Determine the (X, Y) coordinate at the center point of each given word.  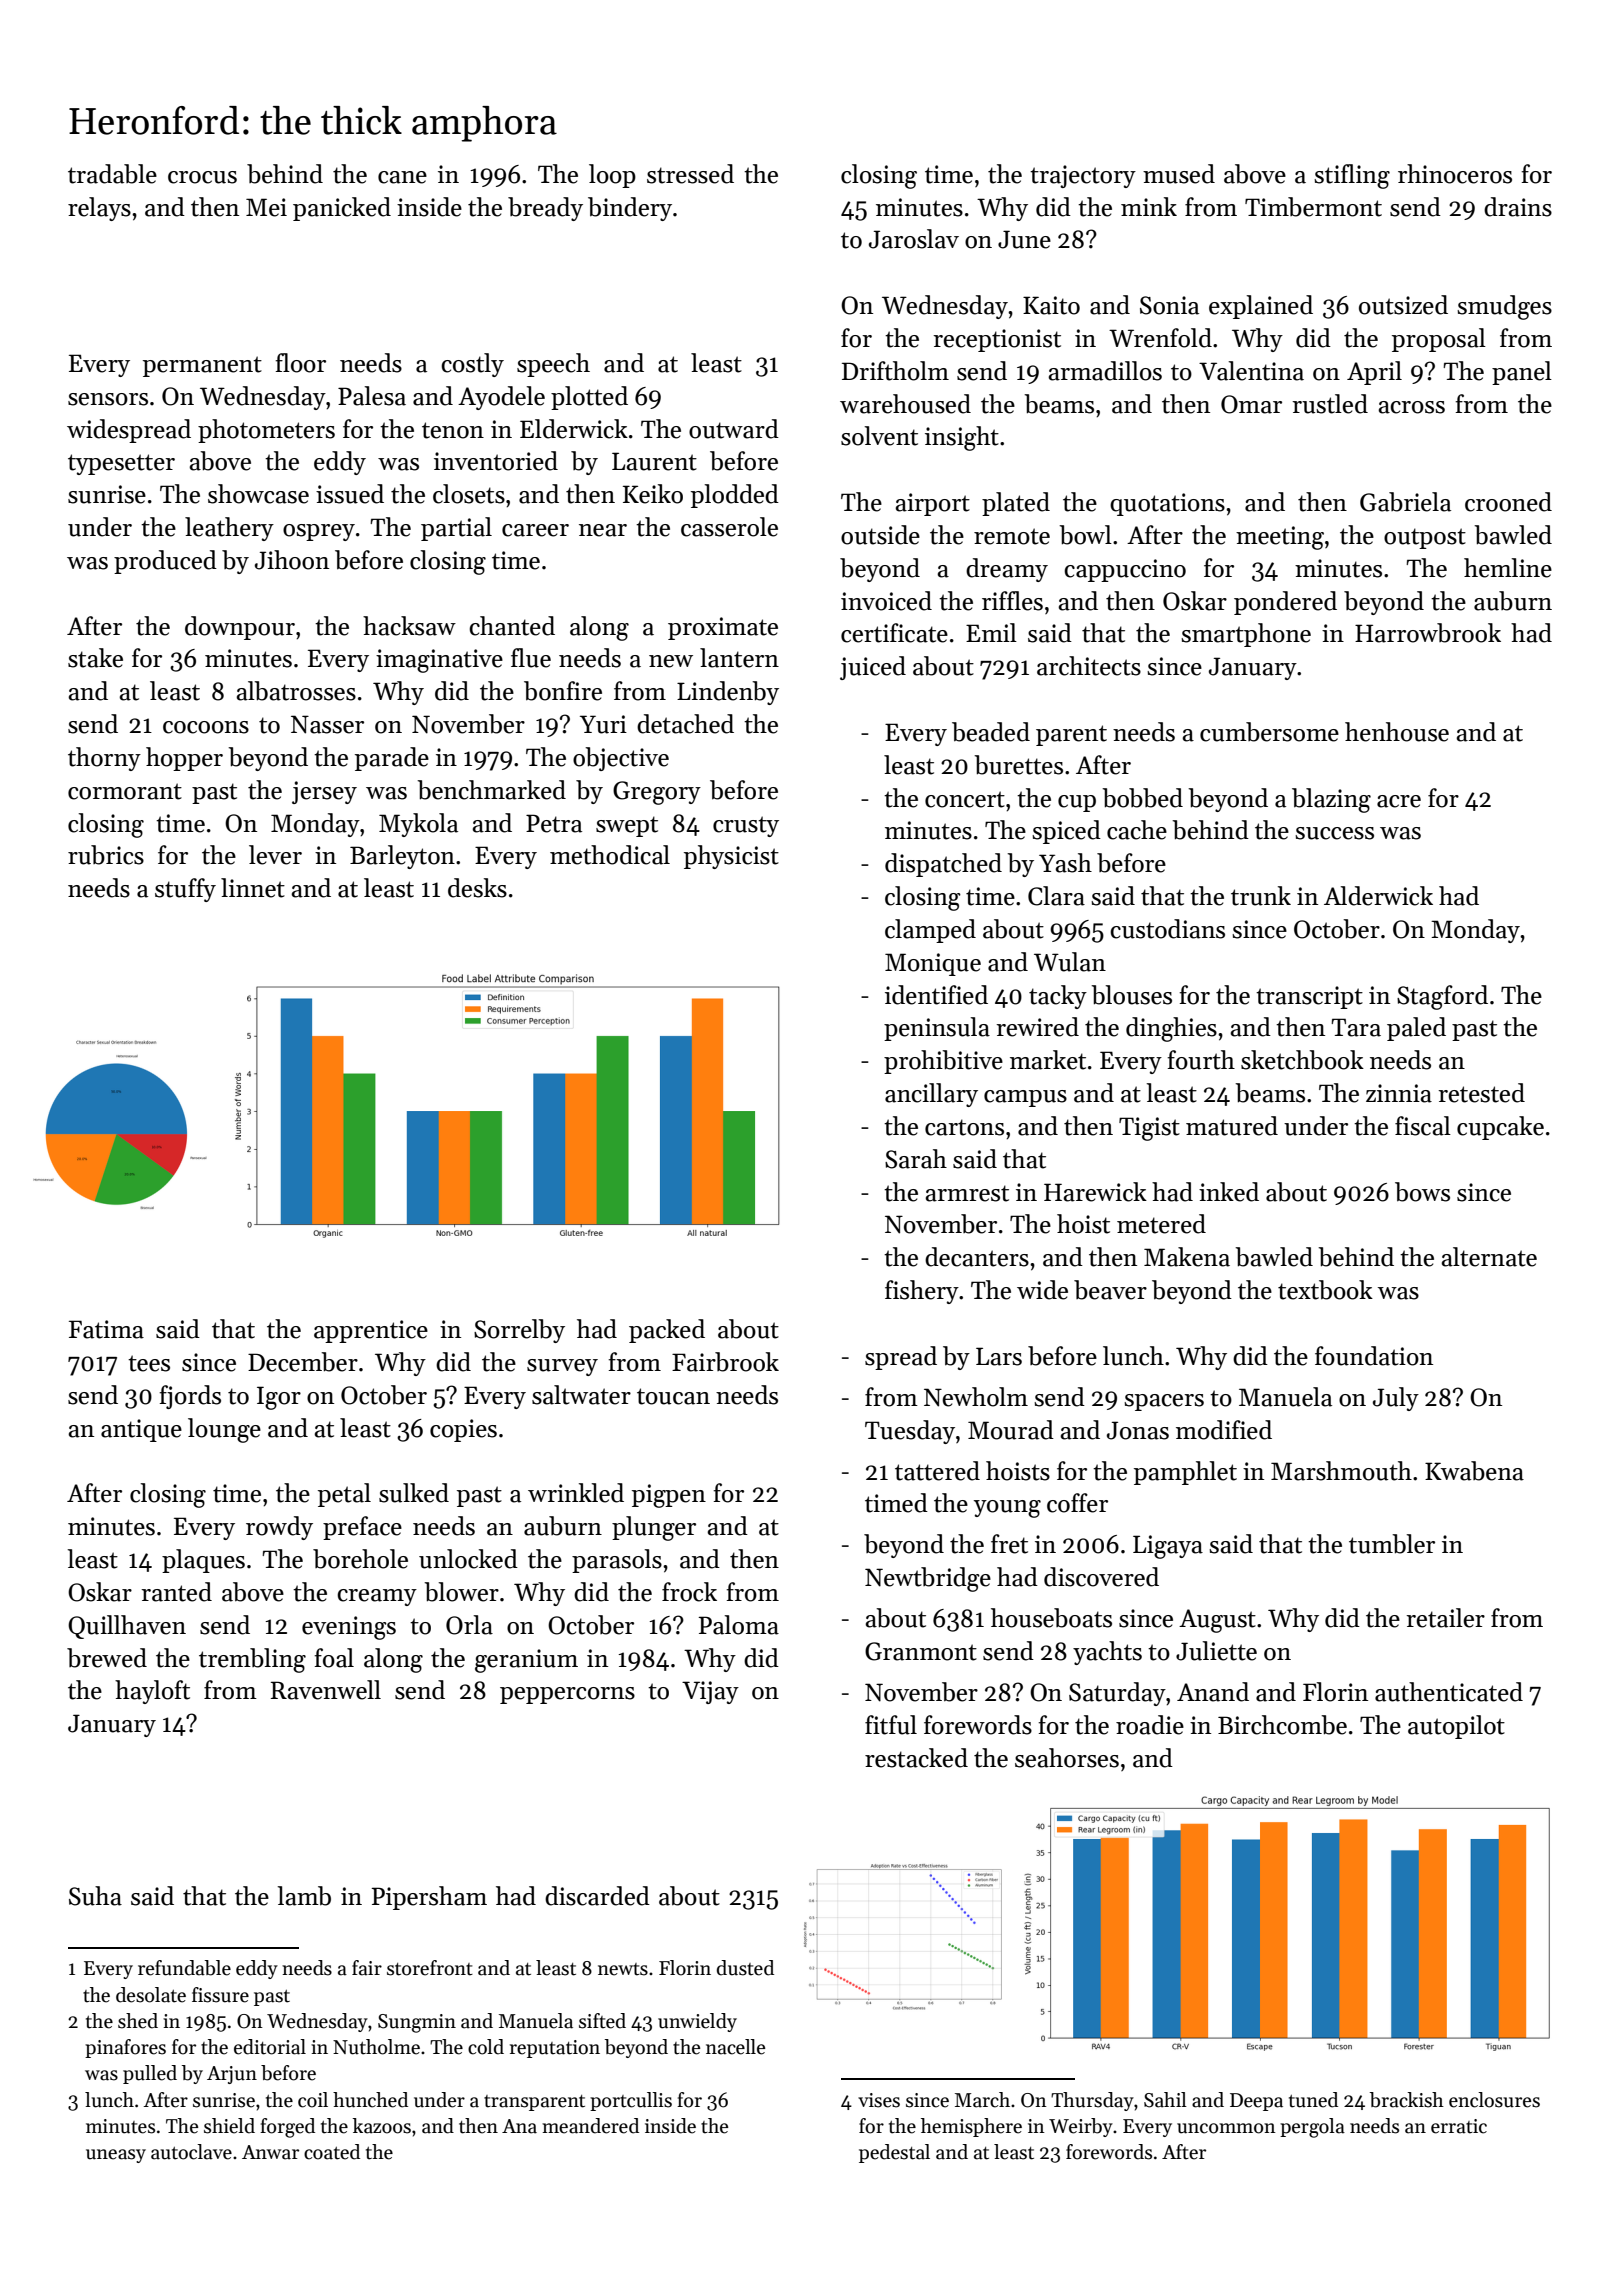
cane (402, 177)
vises (879, 2100)
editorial (270, 2047)
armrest (967, 1193)
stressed (690, 174)
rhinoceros (1455, 174)
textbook (1325, 1290)
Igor (279, 1398)
